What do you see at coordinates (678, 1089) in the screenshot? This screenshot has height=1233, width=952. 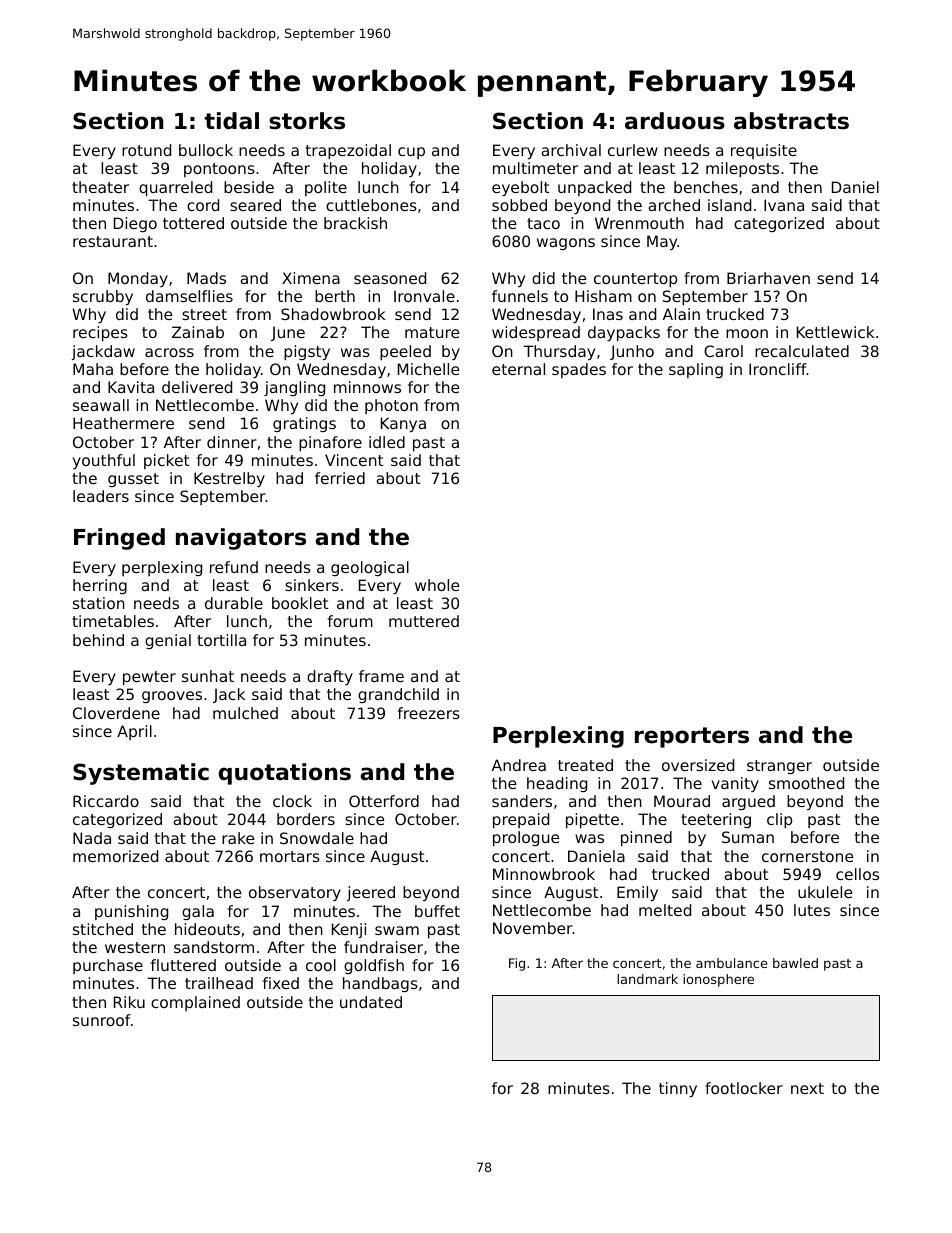 I see `tinny` at bounding box center [678, 1089].
